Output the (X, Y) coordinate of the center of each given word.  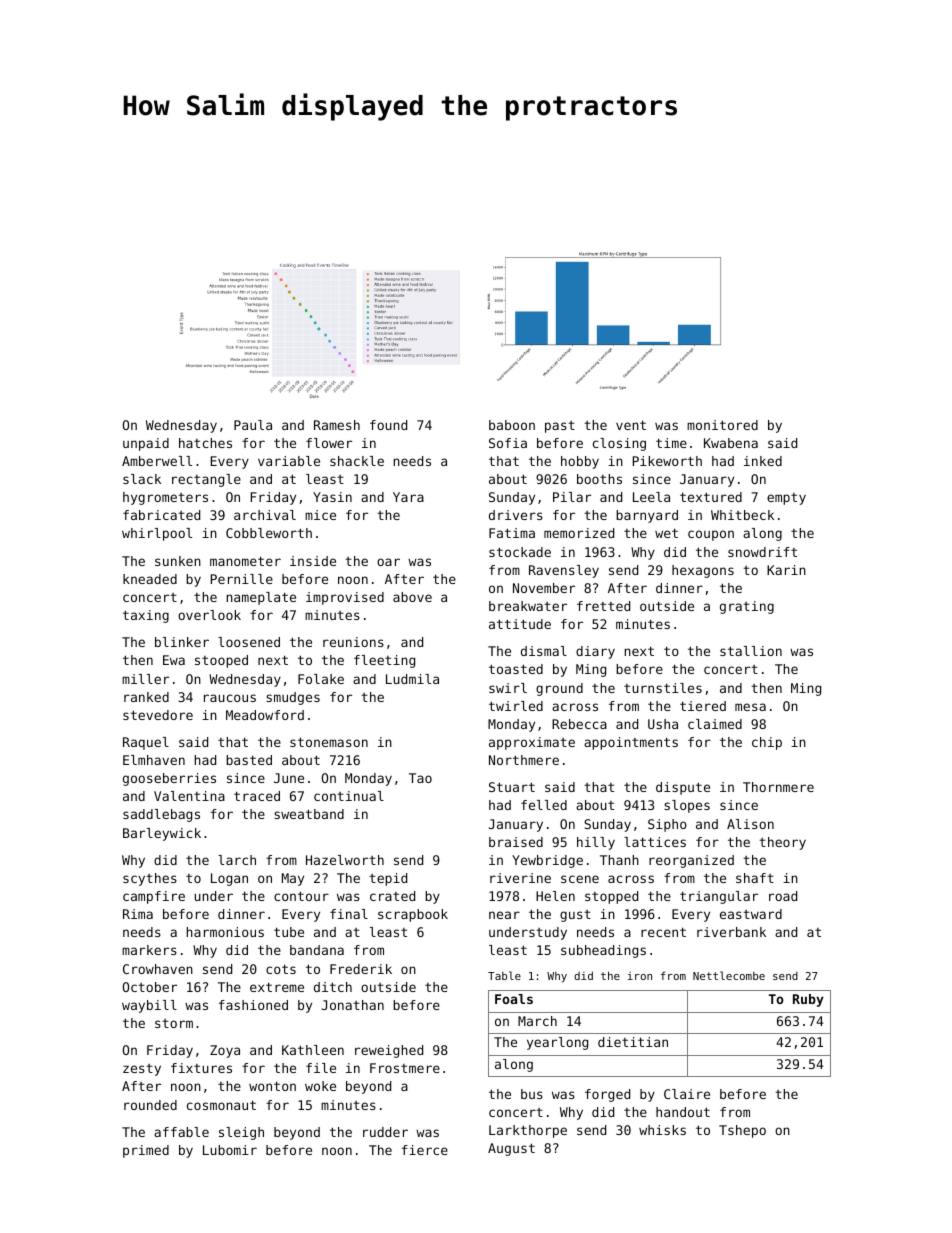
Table (504, 975)
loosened (249, 642)
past (560, 427)
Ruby (808, 1000)
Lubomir (230, 1150)
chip (767, 743)
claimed (715, 724)
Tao (420, 778)
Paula (253, 425)
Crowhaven (158, 969)
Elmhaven (154, 760)
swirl (508, 688)
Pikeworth (667, 461)
